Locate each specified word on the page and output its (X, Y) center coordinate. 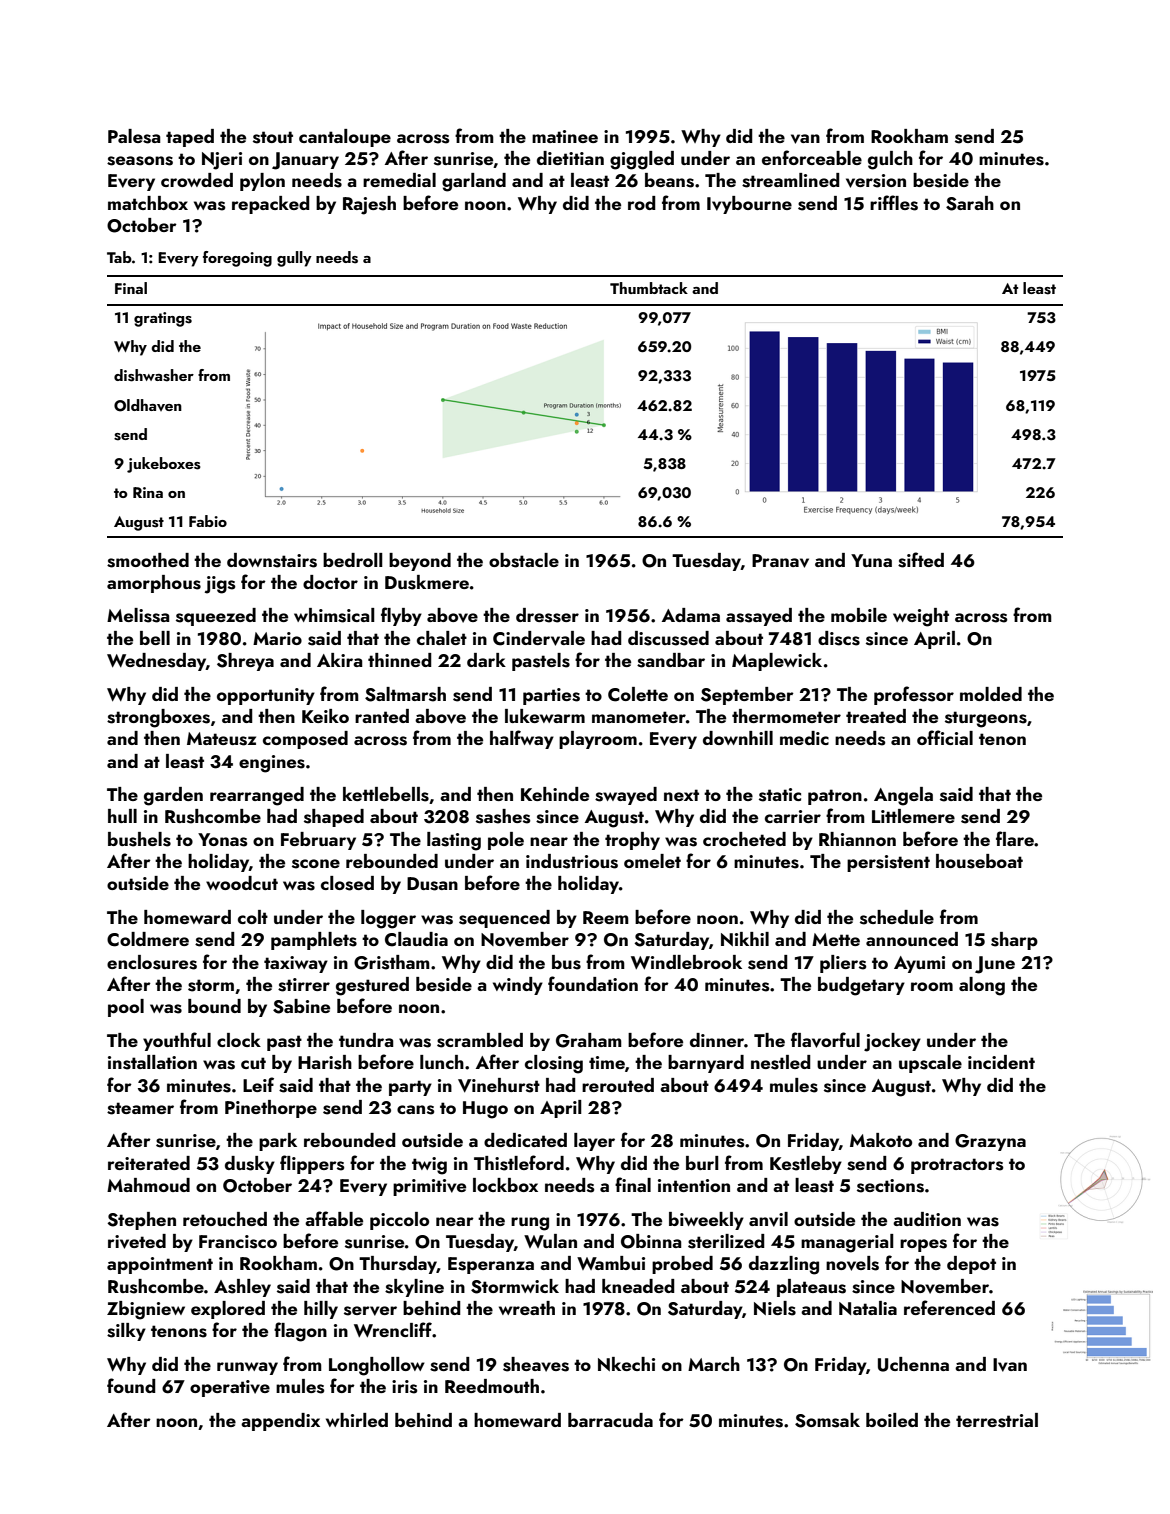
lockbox (505, 1185)
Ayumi (919, 964)
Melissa (138, 615)
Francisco (238, 1242)
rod (642, 203)
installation (152, 1062)
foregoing (237, 259)
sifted (921, 560)
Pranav (780, 561)
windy (518, 986)
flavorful (825, 1040)
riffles (894, 203)
